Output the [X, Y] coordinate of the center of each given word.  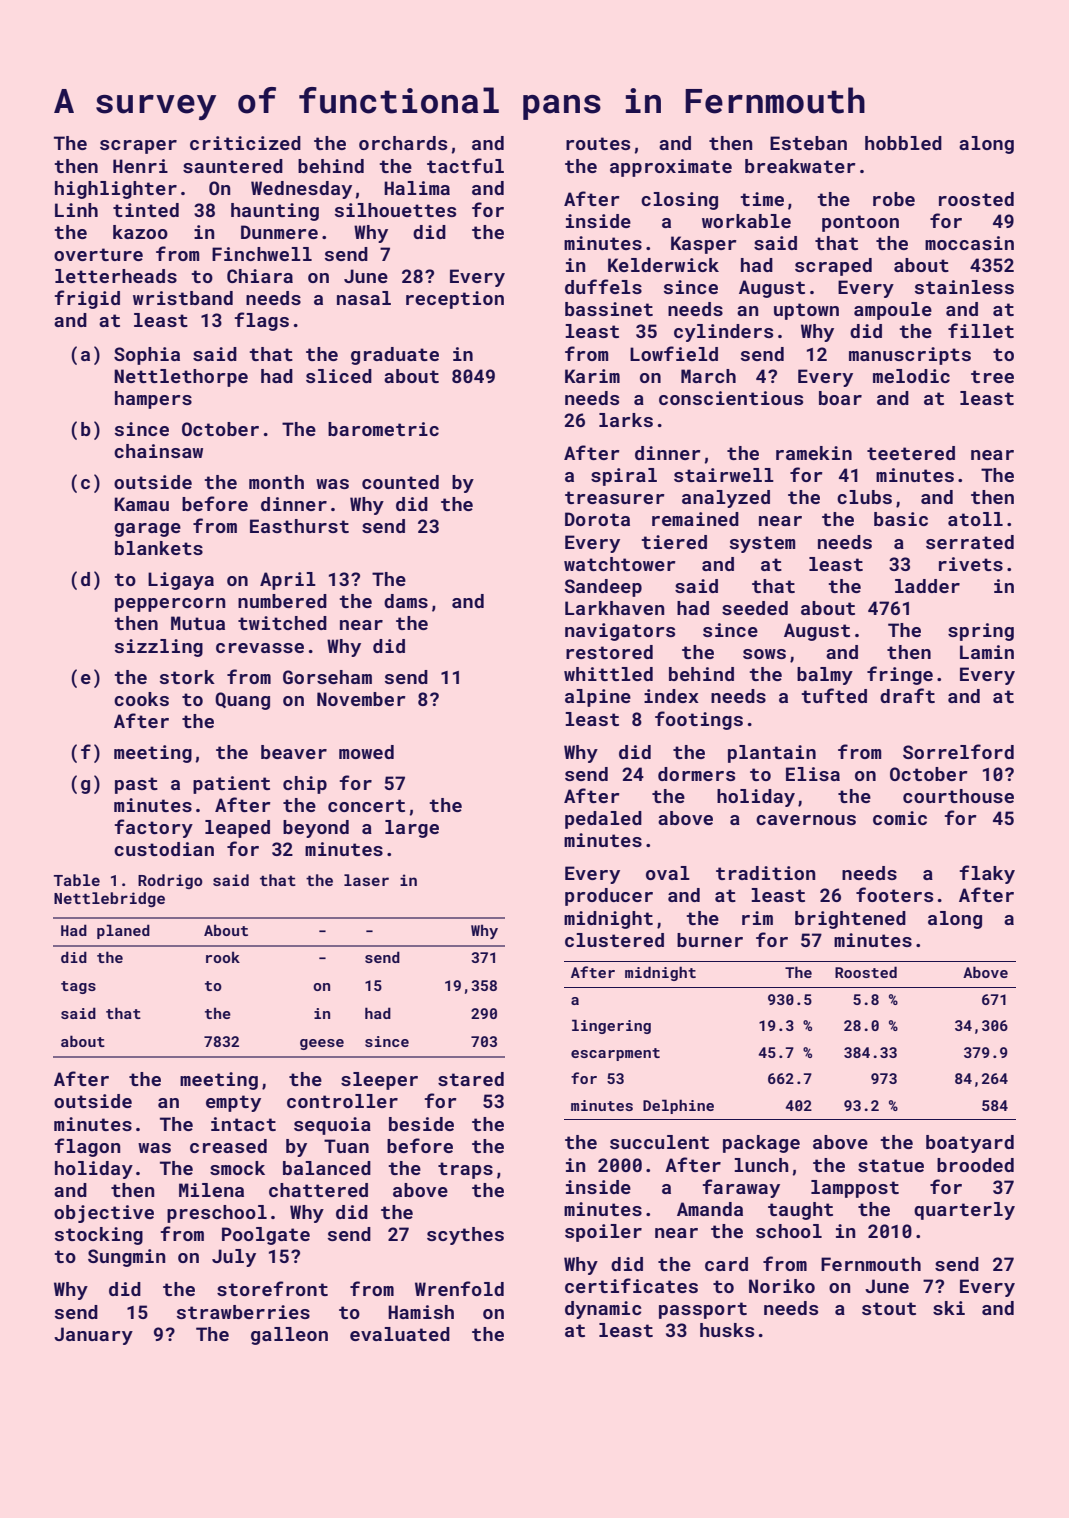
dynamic [603, 1310]
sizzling [159, 648]
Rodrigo [170, 881]
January [93, 1336]
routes [598, 143]
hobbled [903, 143]
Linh [76, 210]
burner [710, 940]
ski [949, 1308]
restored [609, 652]
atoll [975, 519]
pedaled [603, 820]
